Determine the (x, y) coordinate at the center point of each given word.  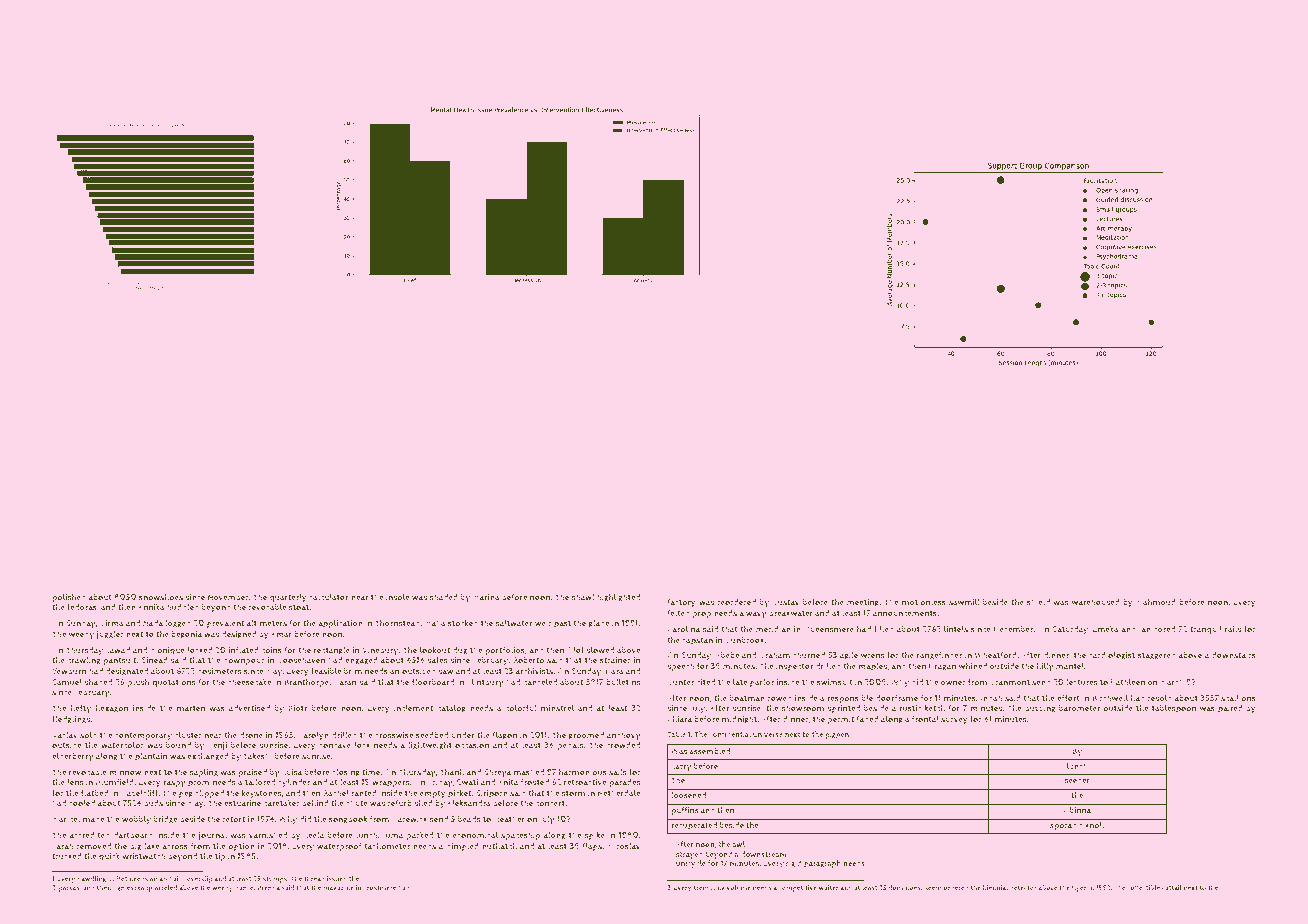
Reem (933, 887)
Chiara (680, 719)
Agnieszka (128, 888)
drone (251, 735)
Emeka (1106, 628)
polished (69, 598)
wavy (756, 615)
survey (954, 721)
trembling (709, 888)
